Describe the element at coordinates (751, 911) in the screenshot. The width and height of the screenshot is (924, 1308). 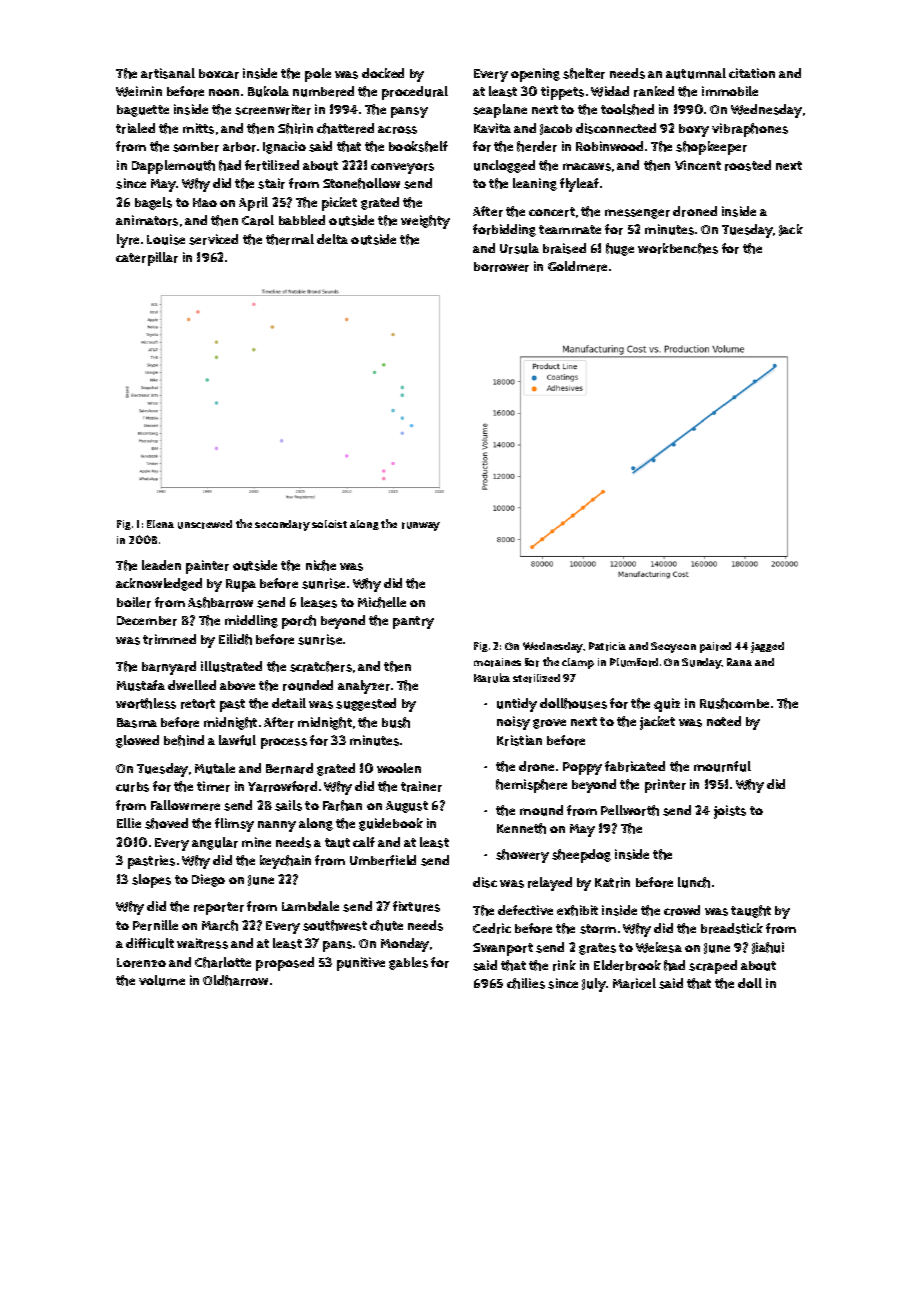
I see `taught` at that location.
